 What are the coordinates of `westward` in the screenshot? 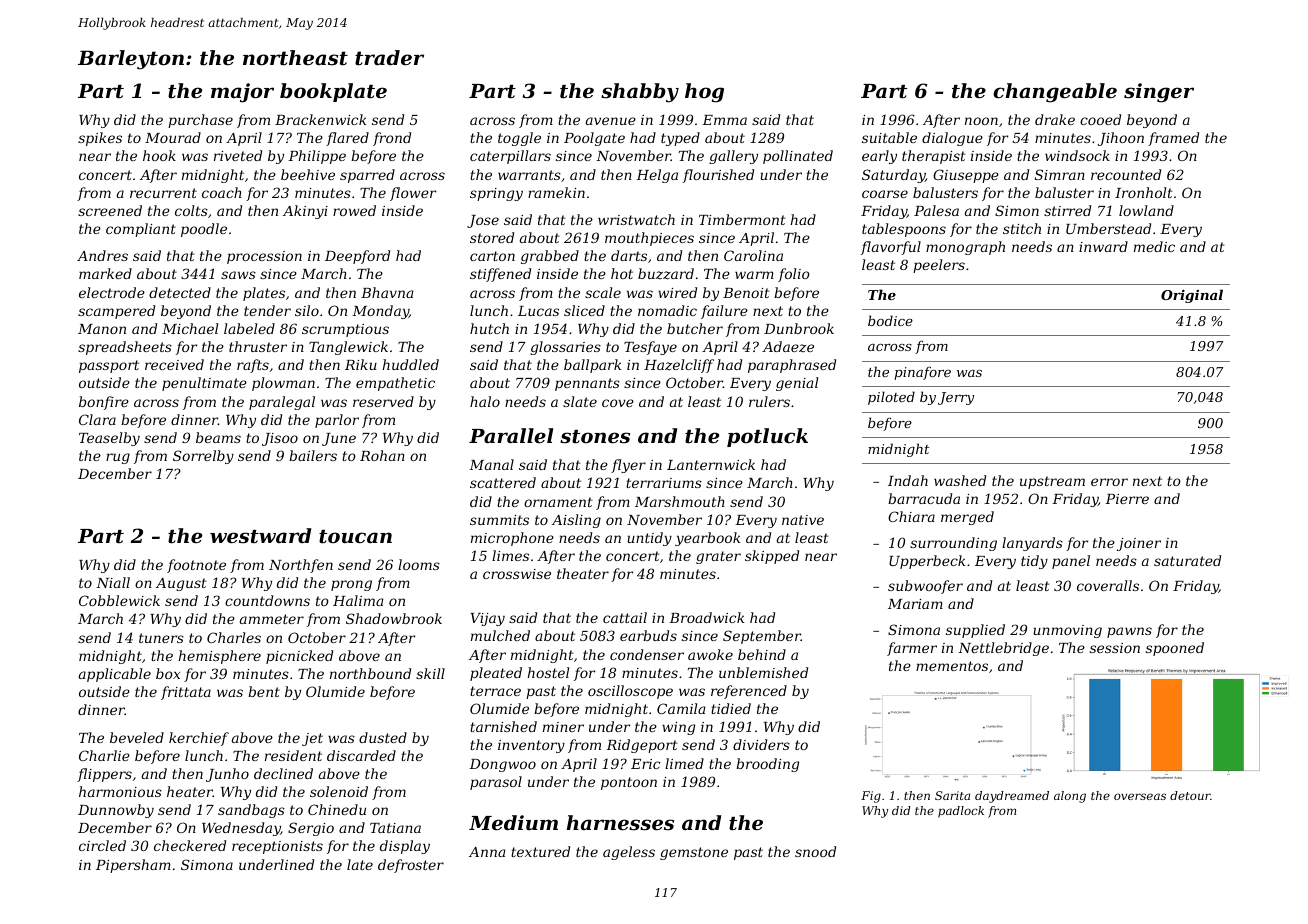 It's located at (261, 535).
